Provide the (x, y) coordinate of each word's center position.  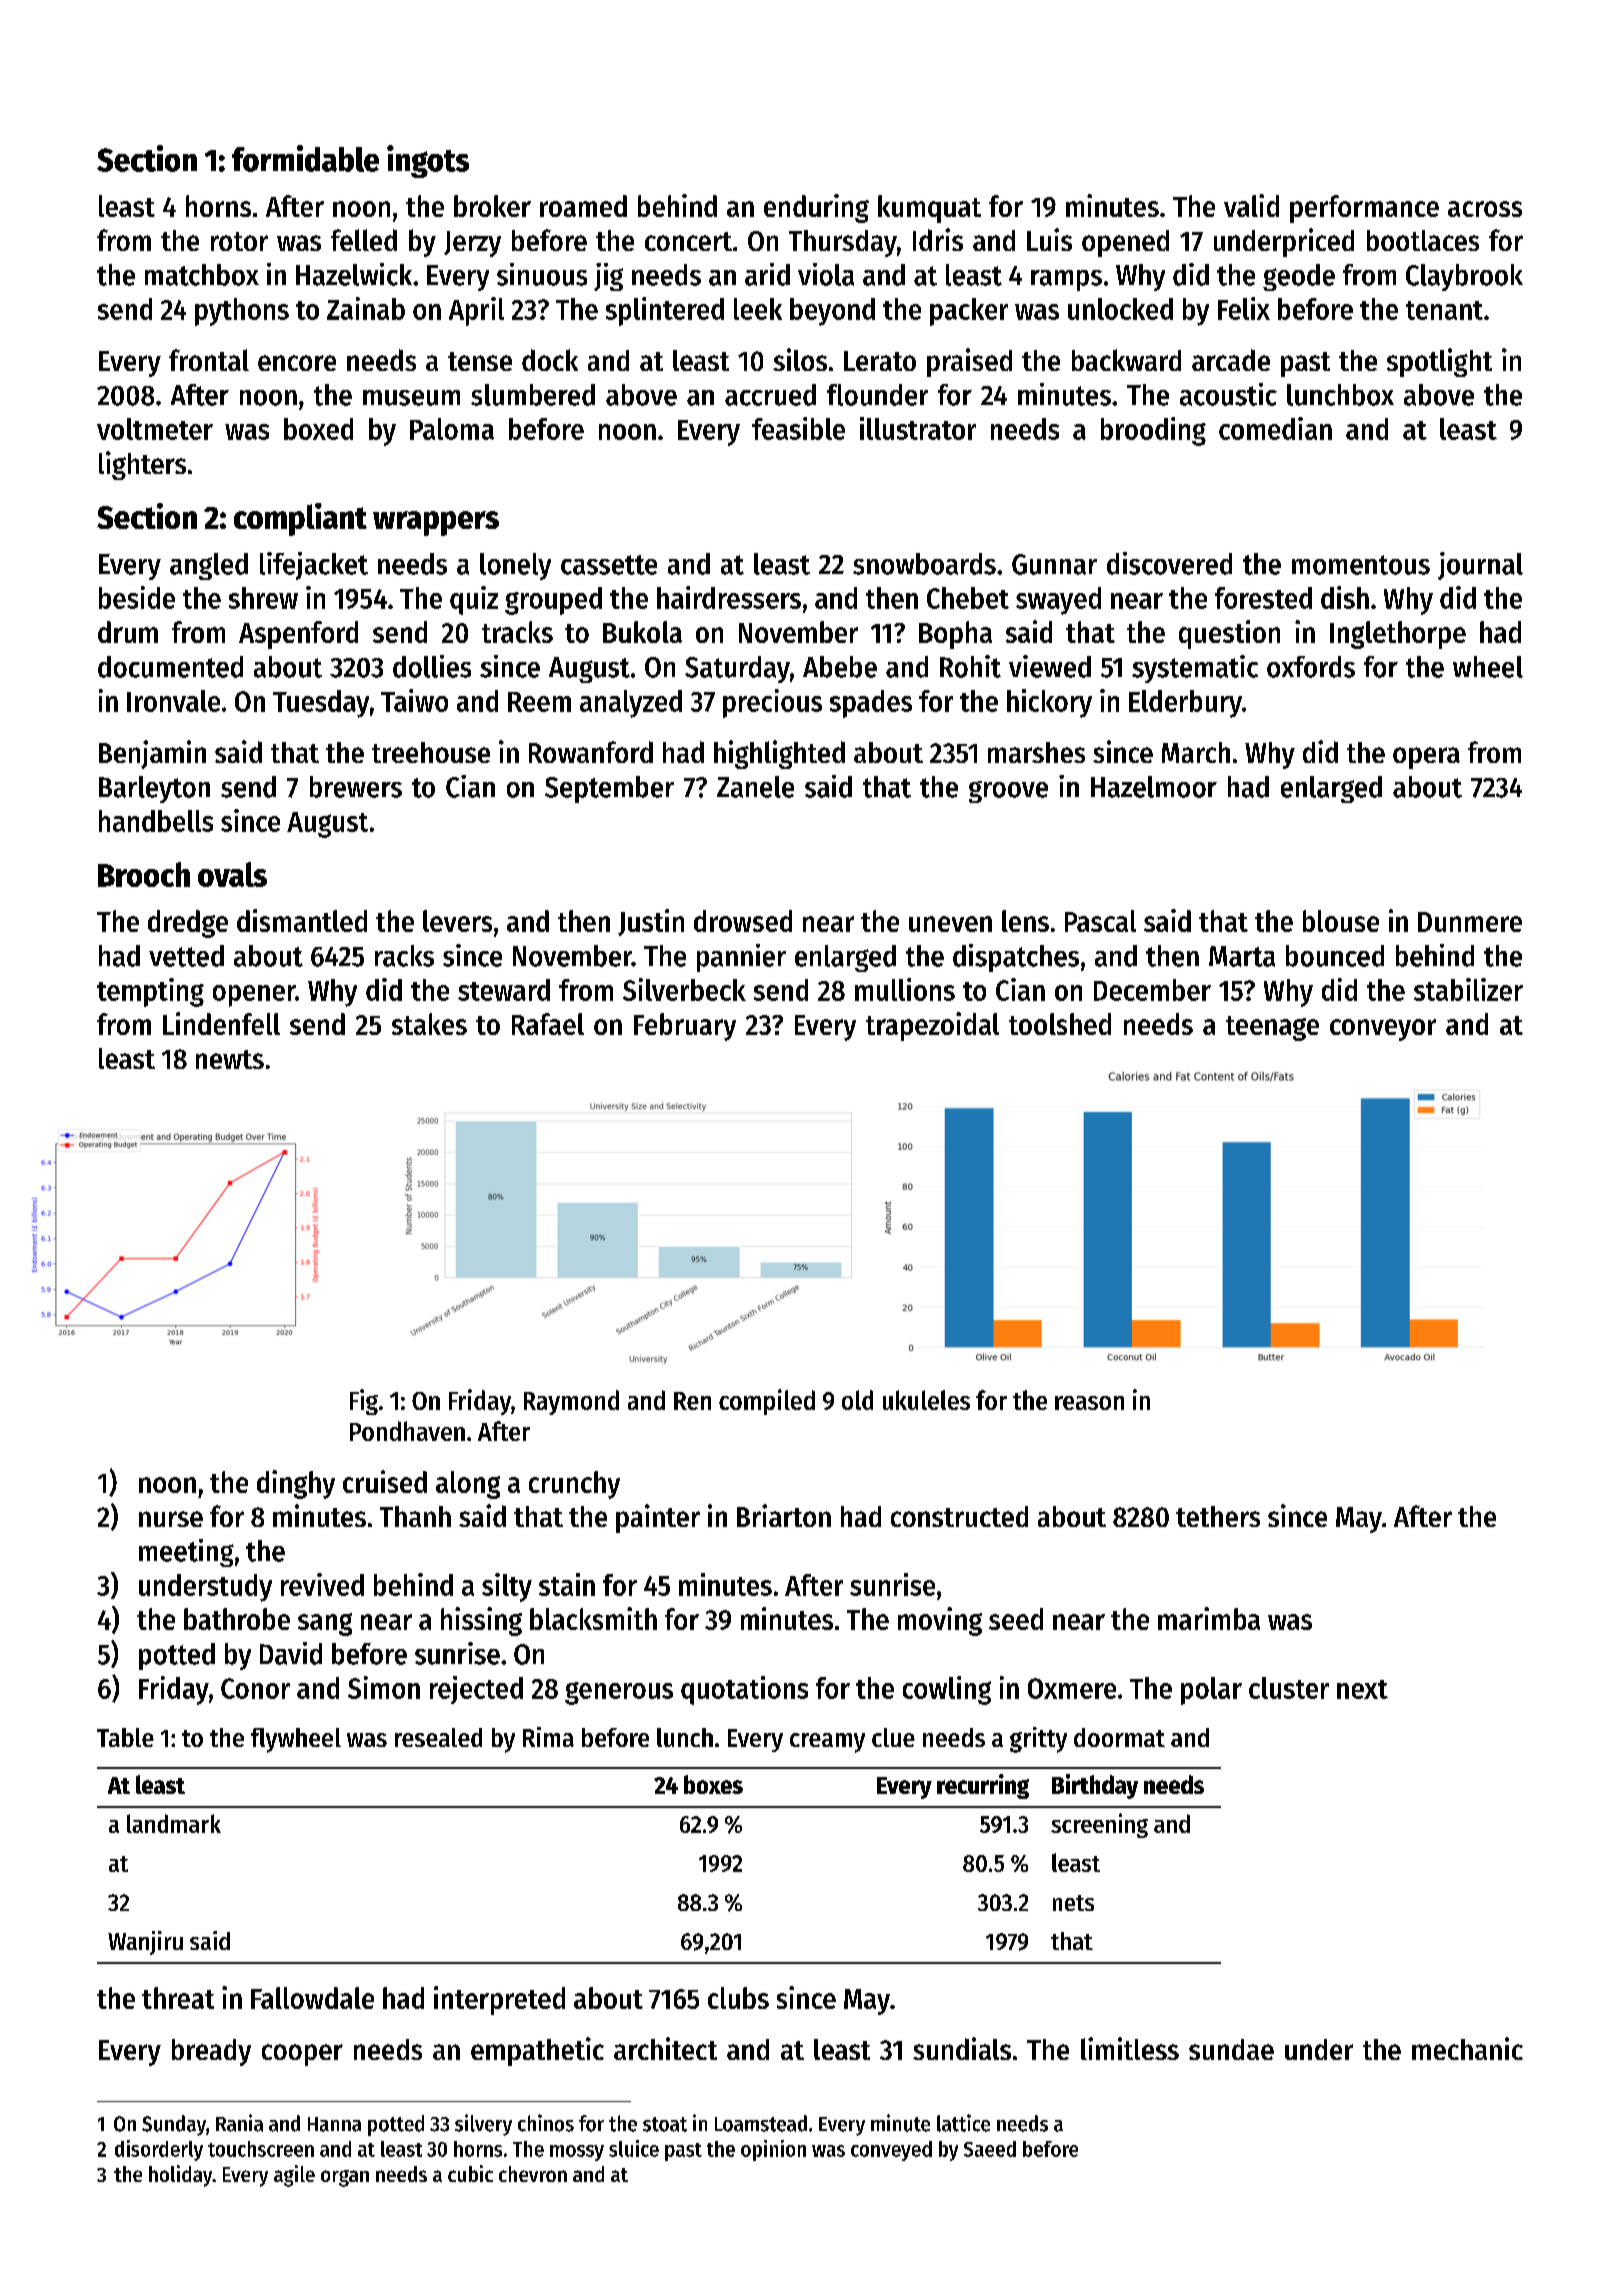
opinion (773, 2150)
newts (230, 1059)
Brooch (144, 874)
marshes (1036, 752)
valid (1251, 205)
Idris (938, 239)
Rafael (548, 1024)
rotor (239, 241)
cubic (470, 2173)
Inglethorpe (1398, 635)
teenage (1272, 1028)
